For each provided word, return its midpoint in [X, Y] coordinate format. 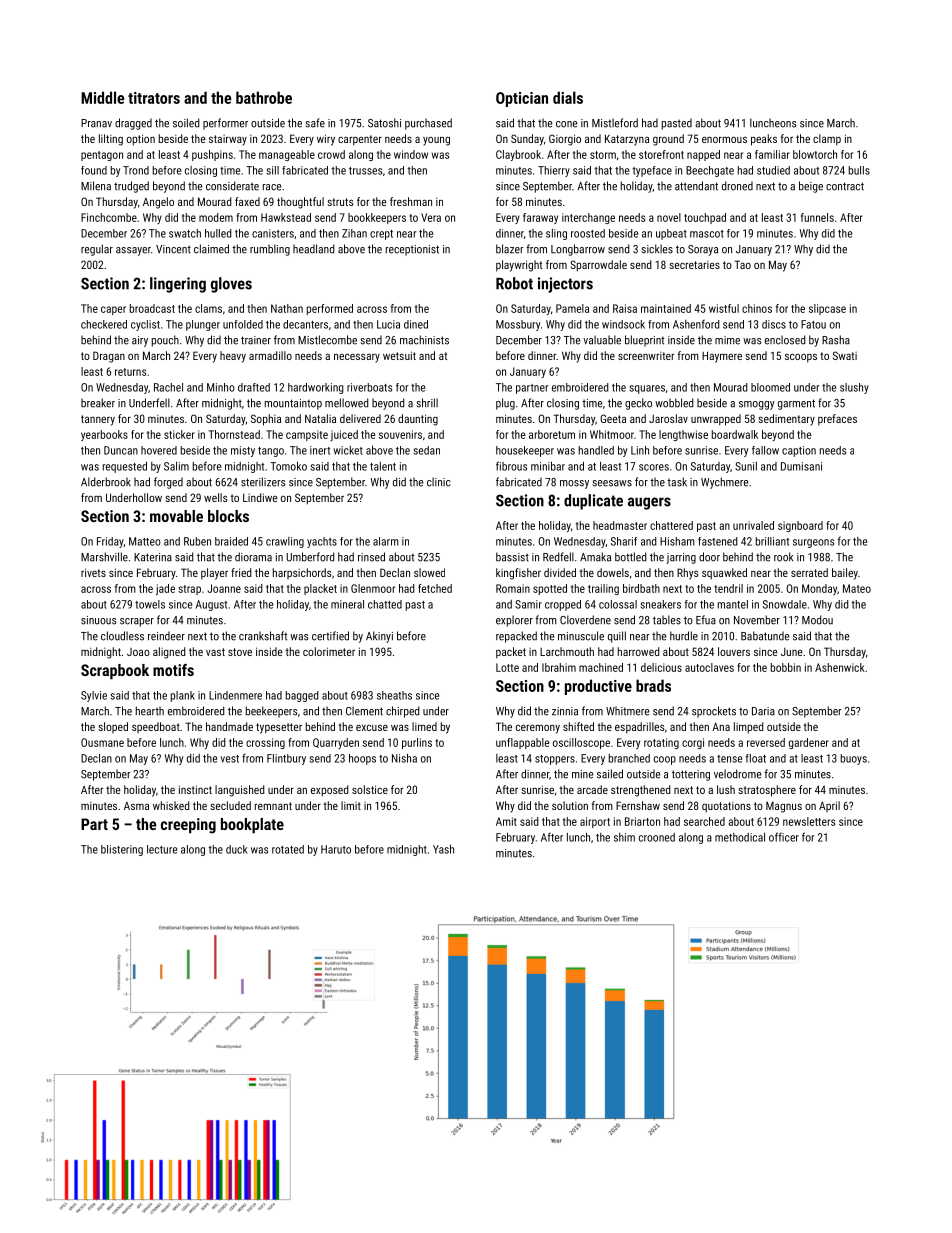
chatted [385, 604]
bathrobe [264, 97]
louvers [734, 651]
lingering [178, 285]
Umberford [310, 557]
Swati [845, 355]
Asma [136, 806]
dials [568, 97]
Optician [522, 99]
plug [505, 404]
